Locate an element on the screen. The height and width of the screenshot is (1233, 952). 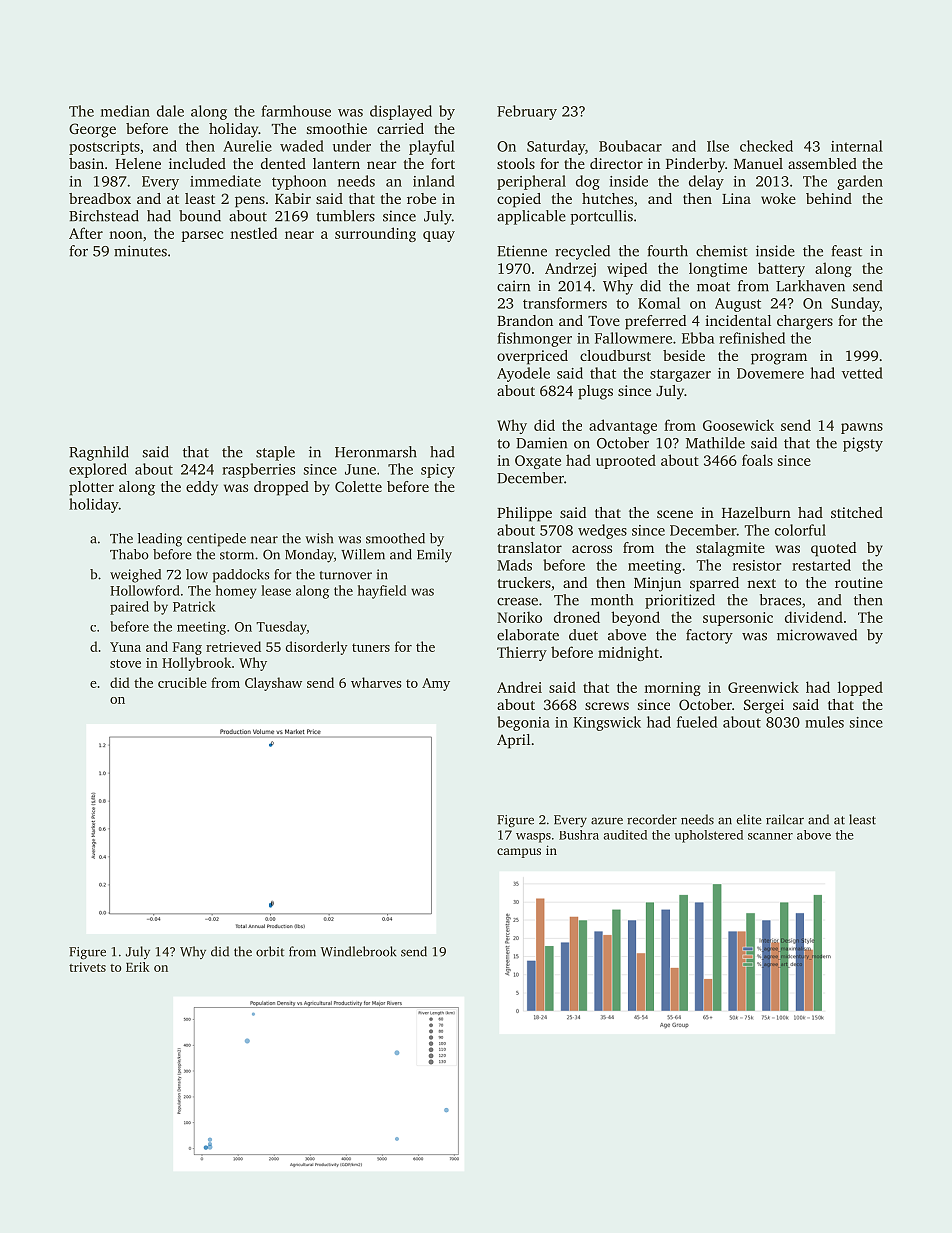
eddy is located at coordinates (202, 488).
